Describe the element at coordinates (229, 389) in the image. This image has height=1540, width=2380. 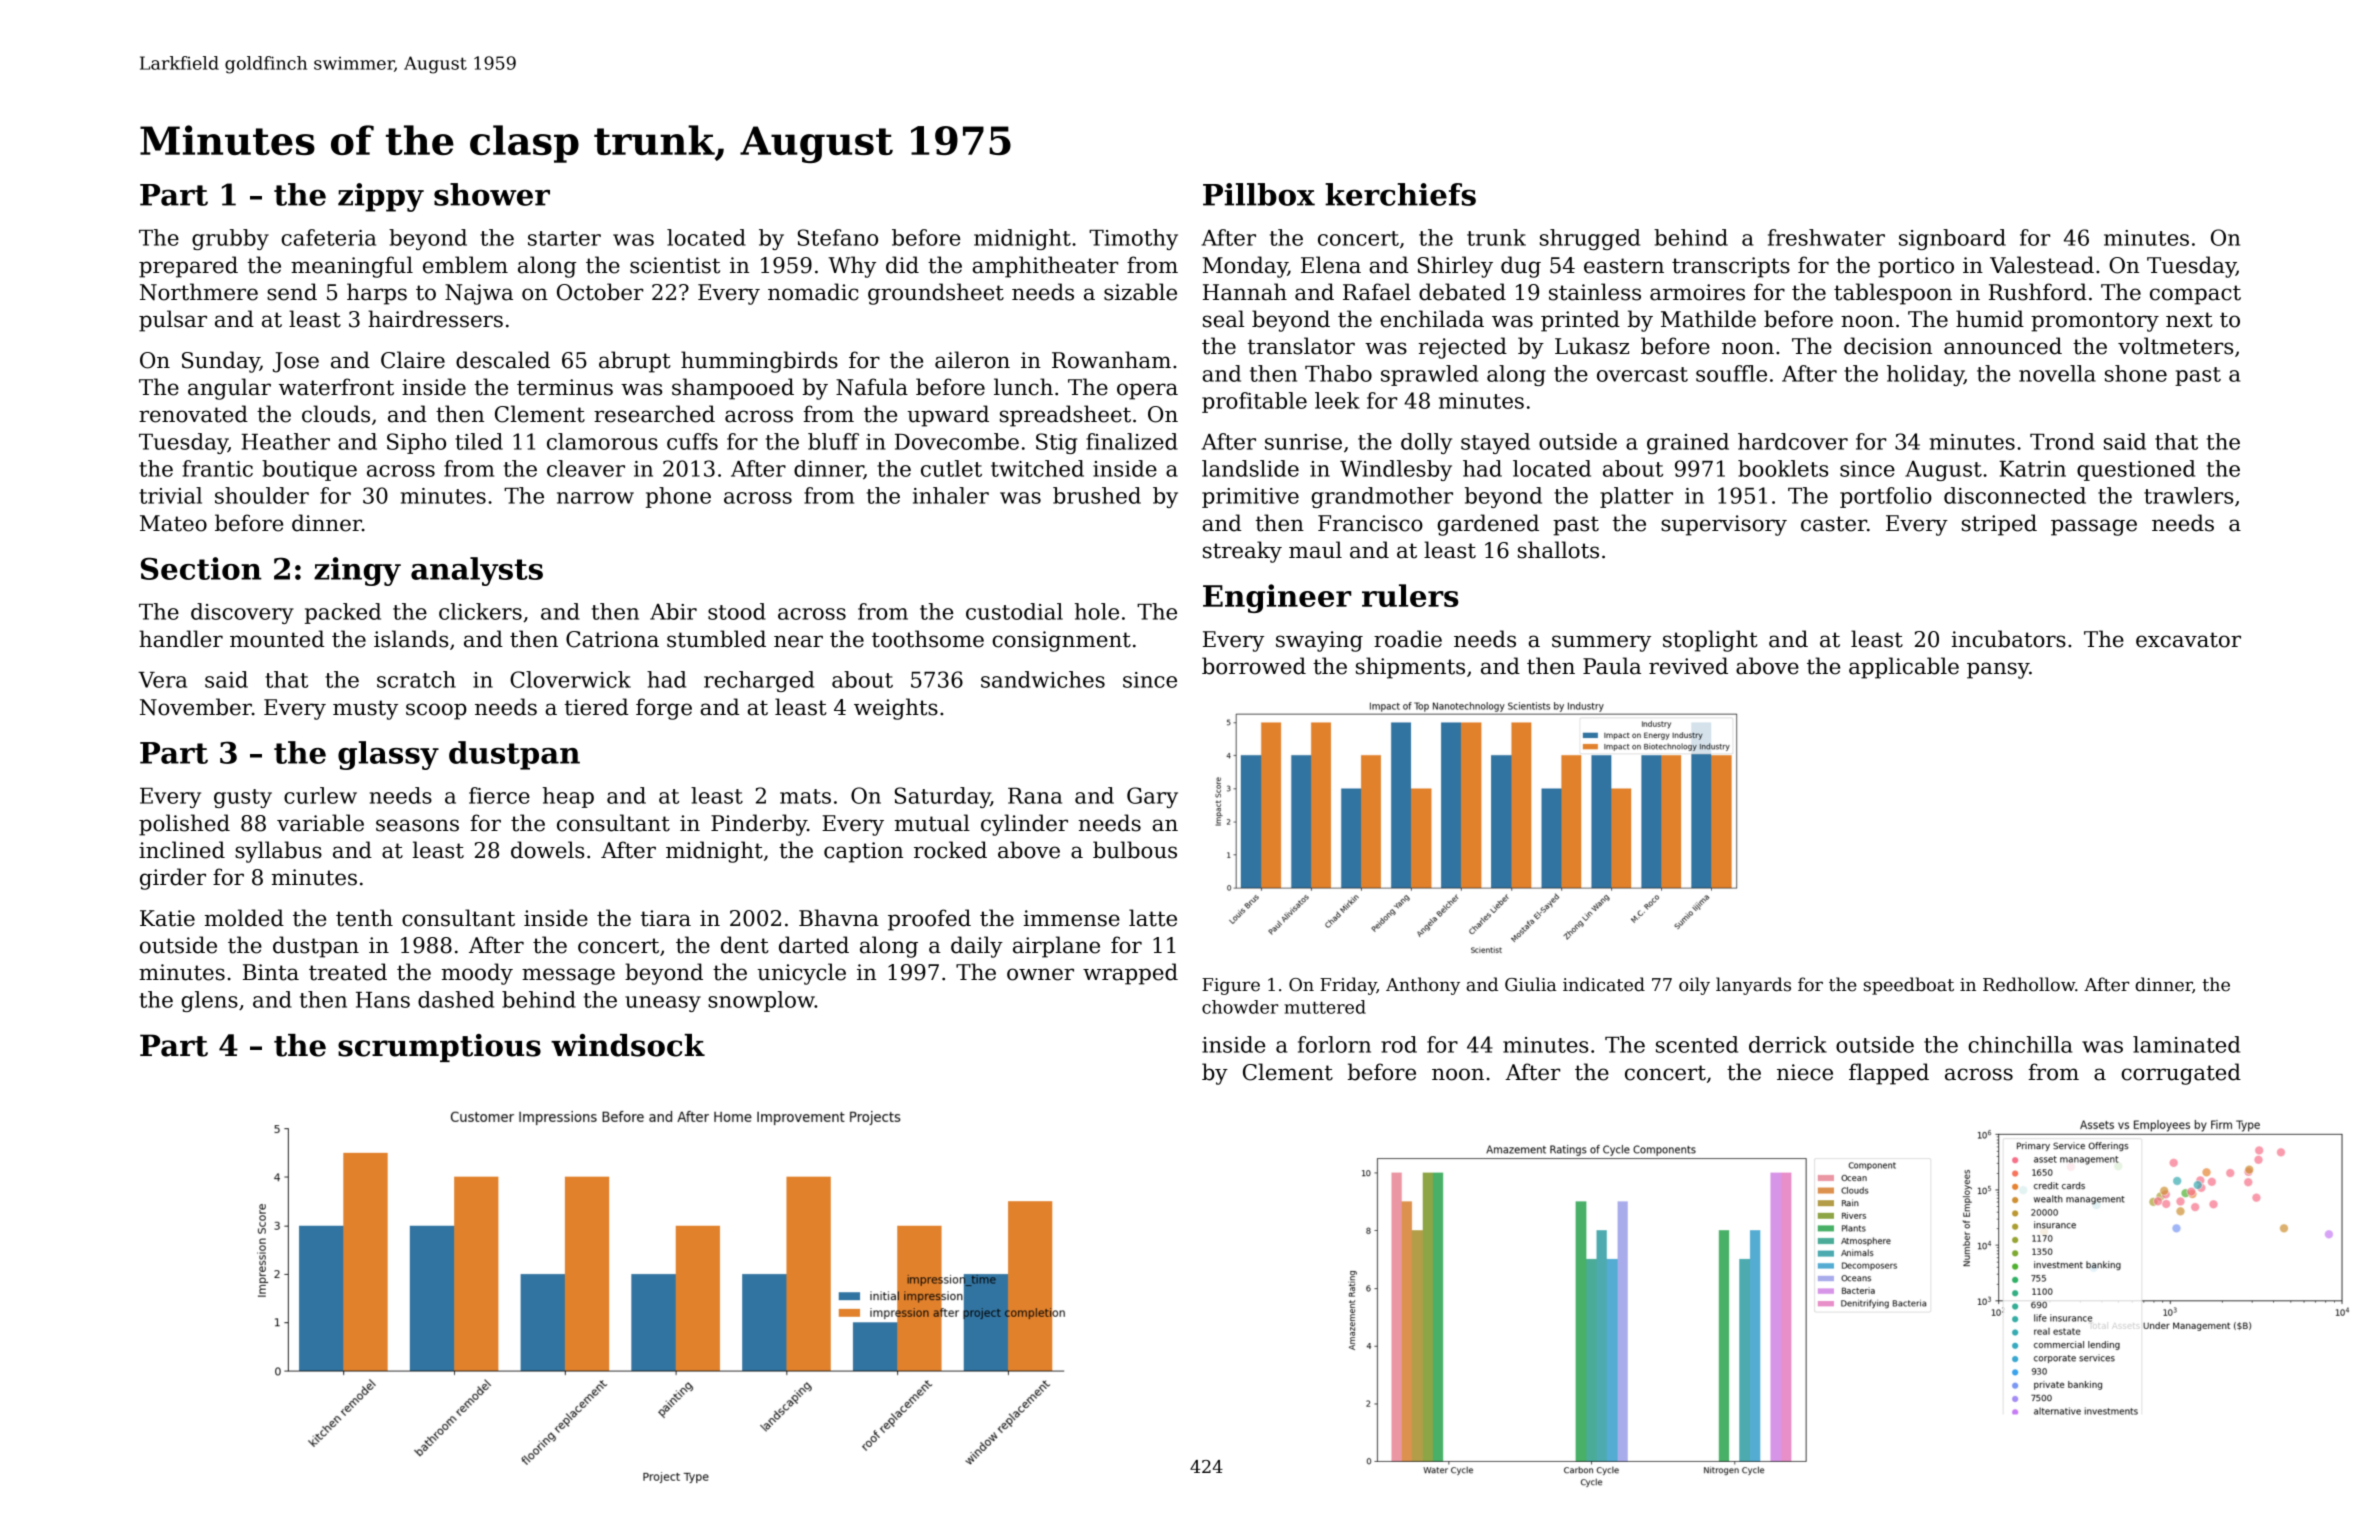
I see `angular` at that location.
